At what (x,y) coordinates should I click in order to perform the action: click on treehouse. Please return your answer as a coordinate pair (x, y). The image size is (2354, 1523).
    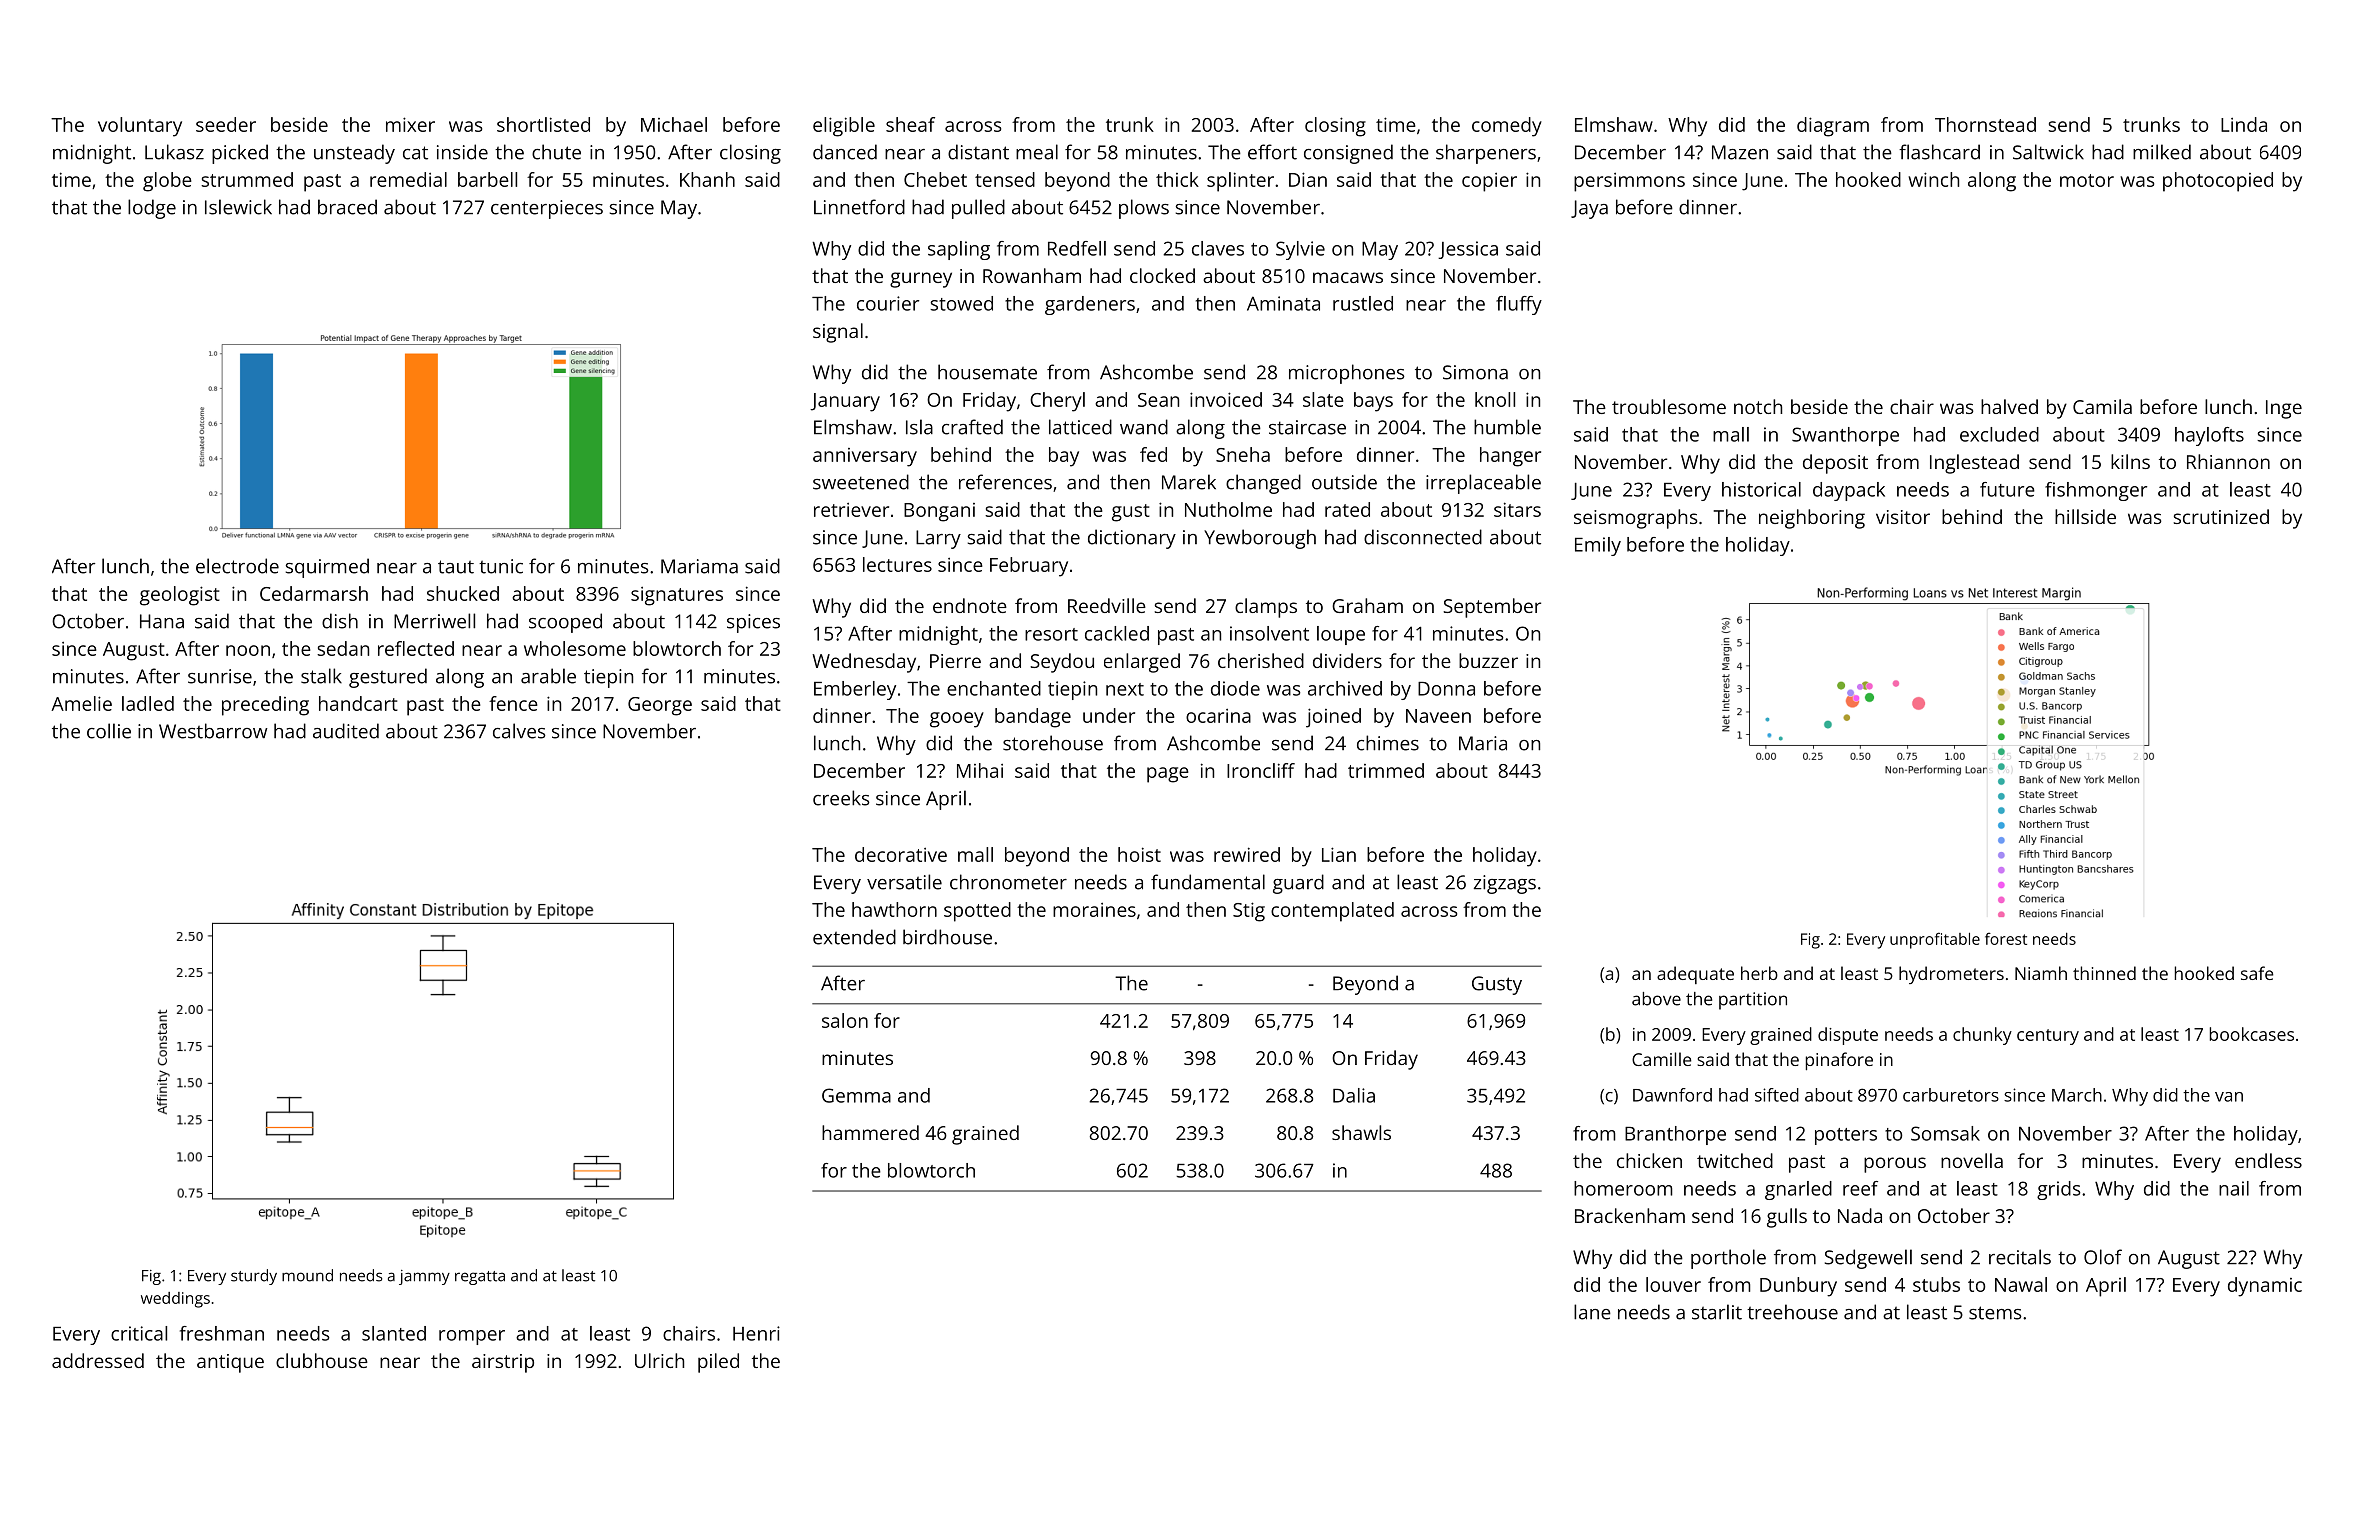
    Looking at the image, I should click on (1792, 1312).
